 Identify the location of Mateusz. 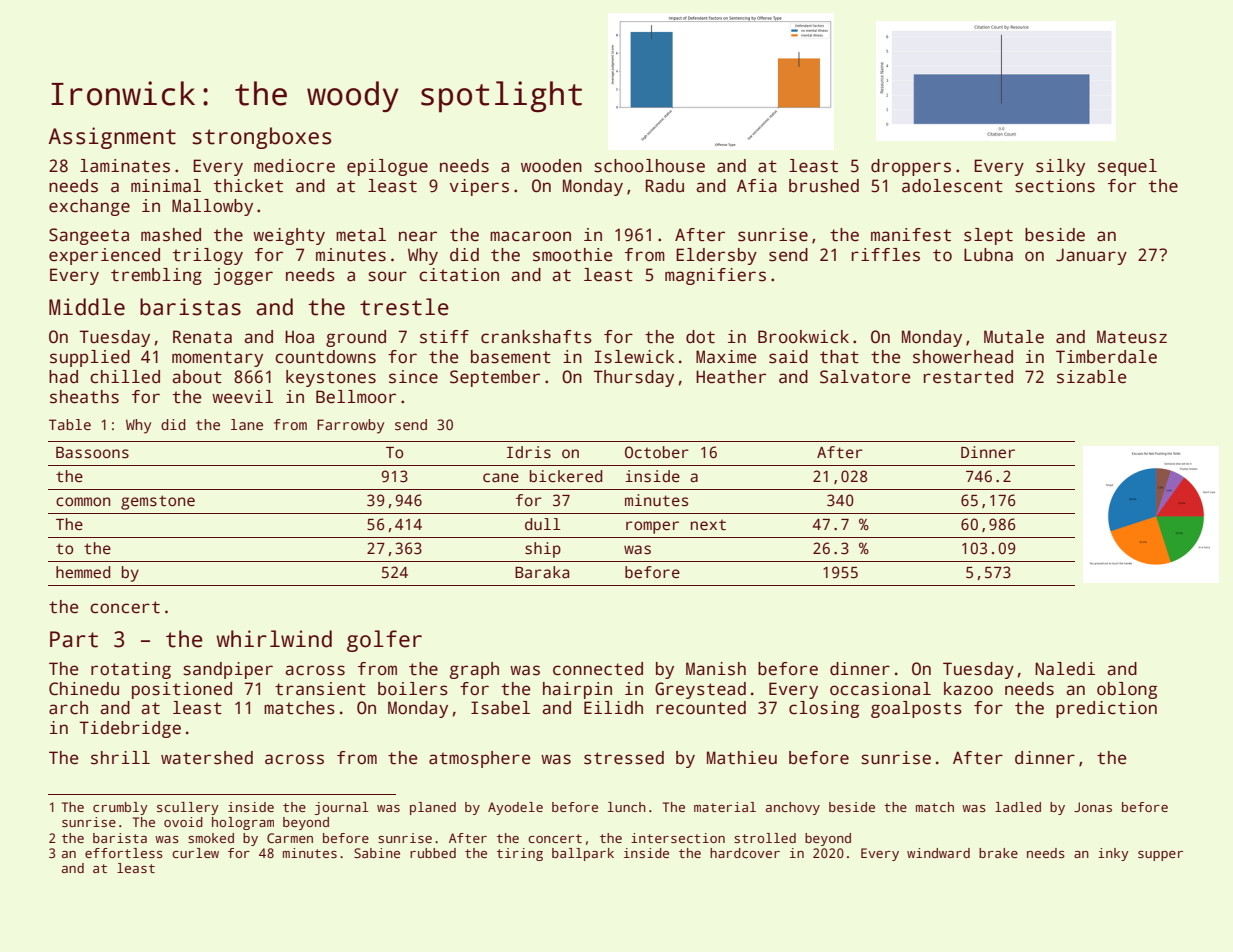
(1132, 337).
